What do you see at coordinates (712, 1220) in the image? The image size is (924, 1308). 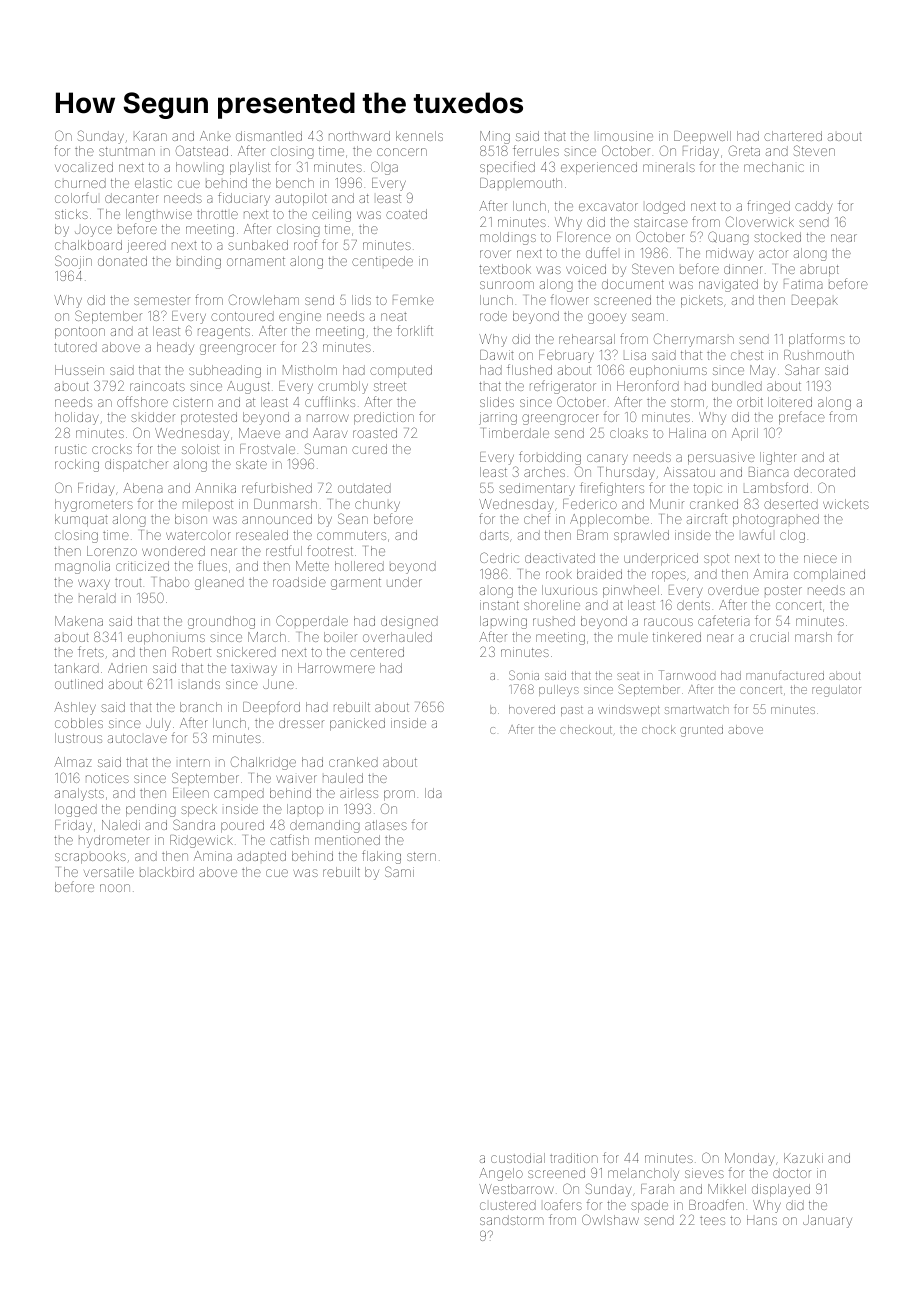 I see `tees` at bounding box center [712, 1220].
